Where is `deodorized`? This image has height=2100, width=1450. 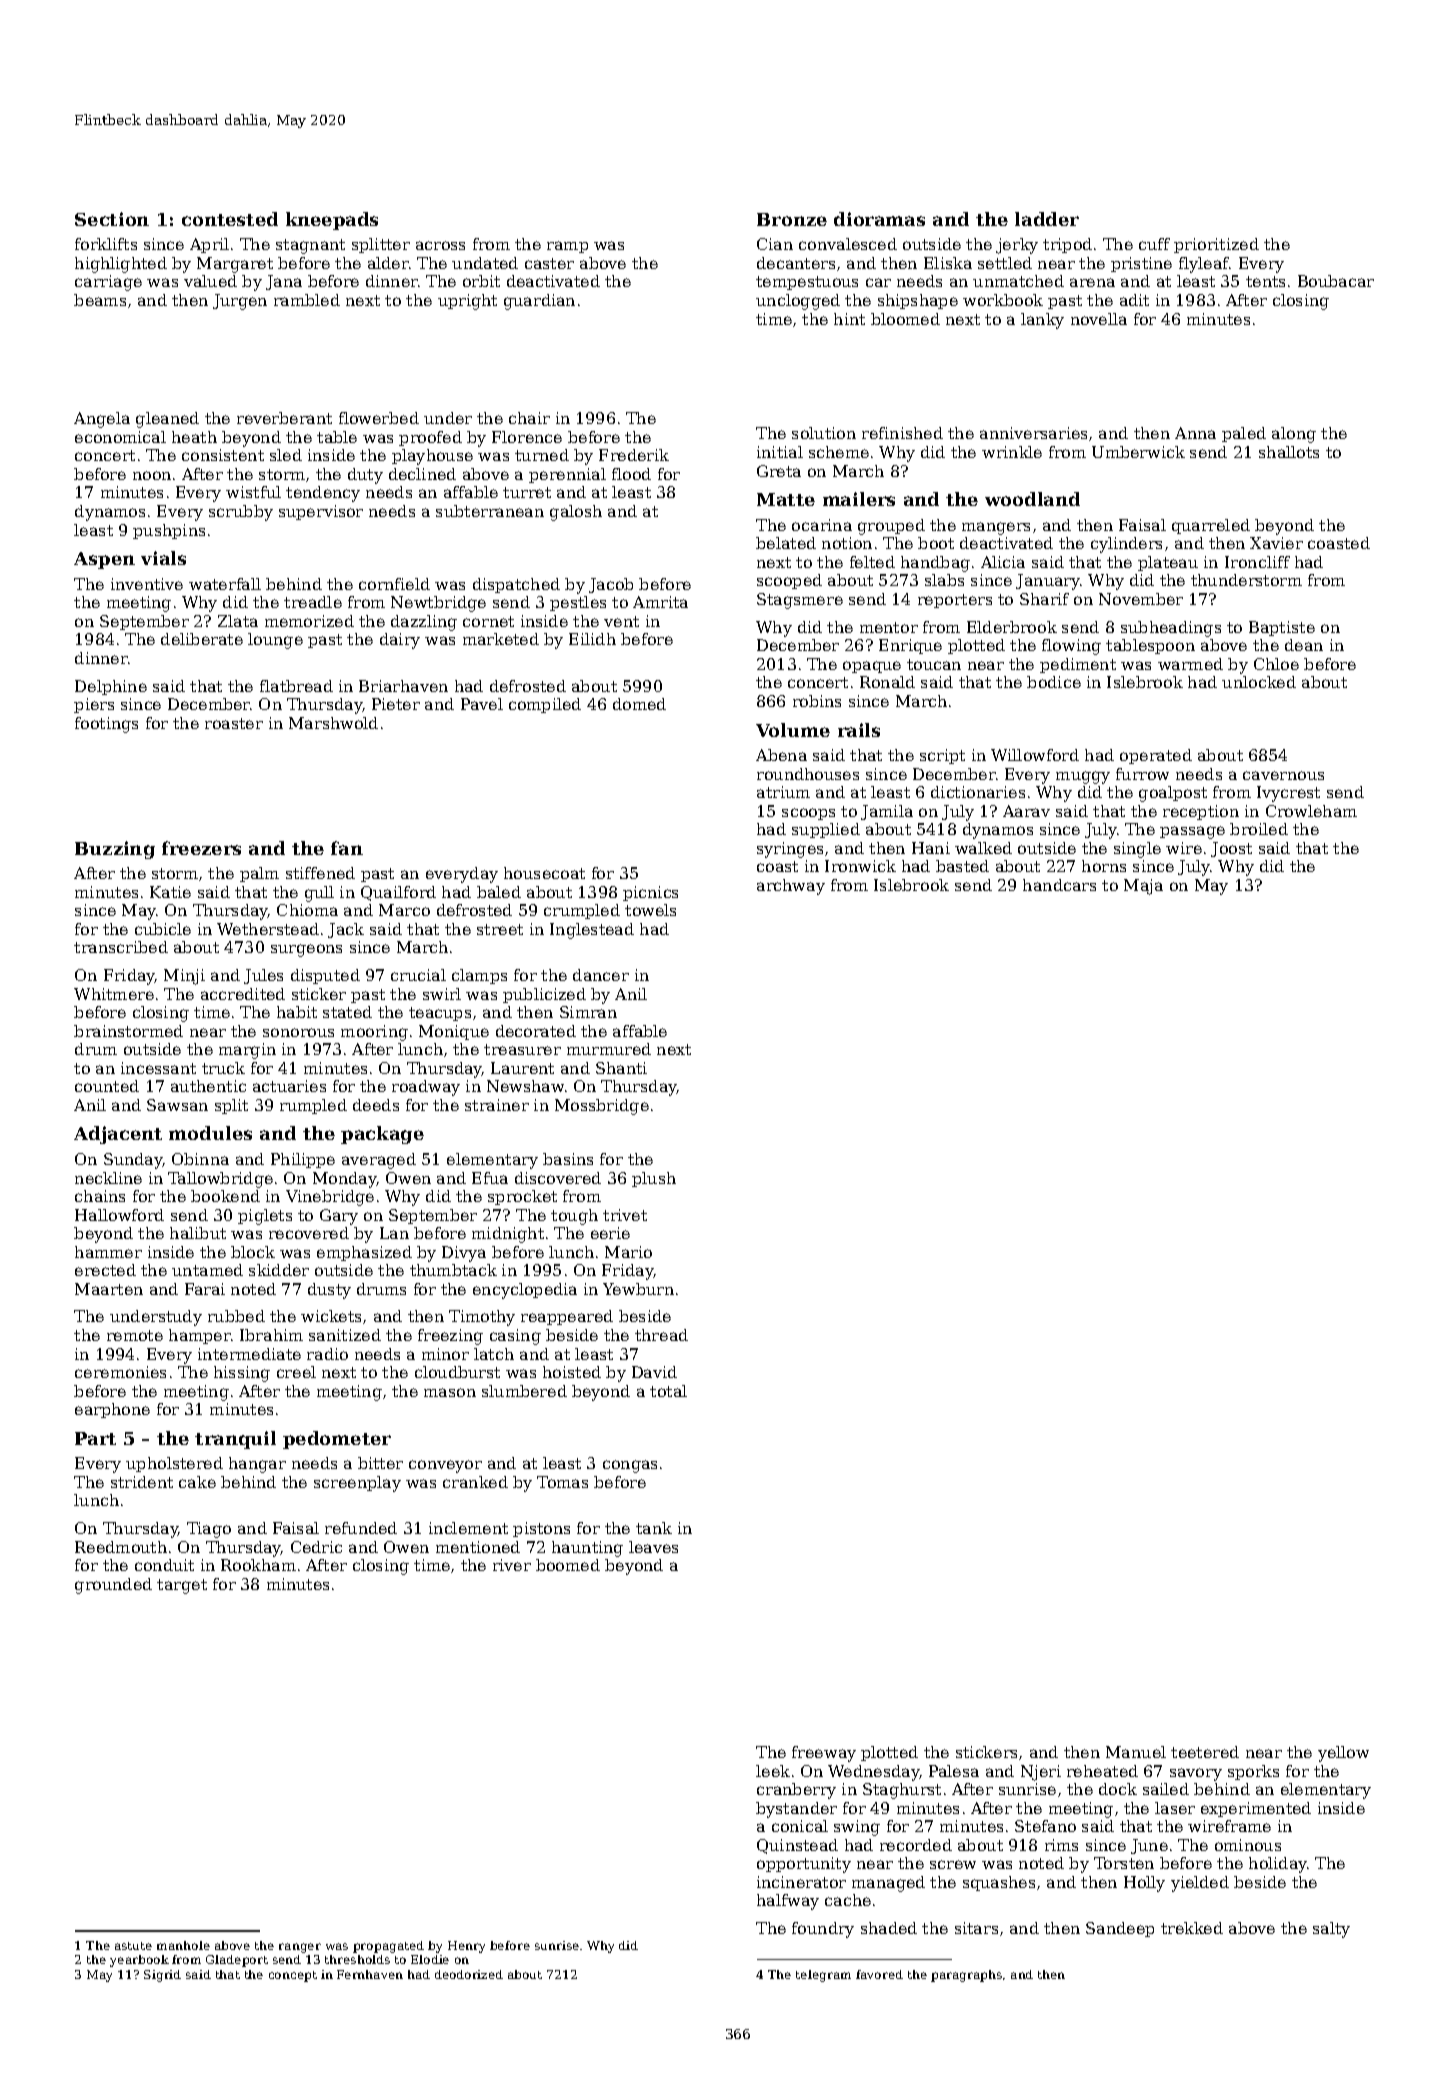 deodorized is located at coordinates (469, 1974).
